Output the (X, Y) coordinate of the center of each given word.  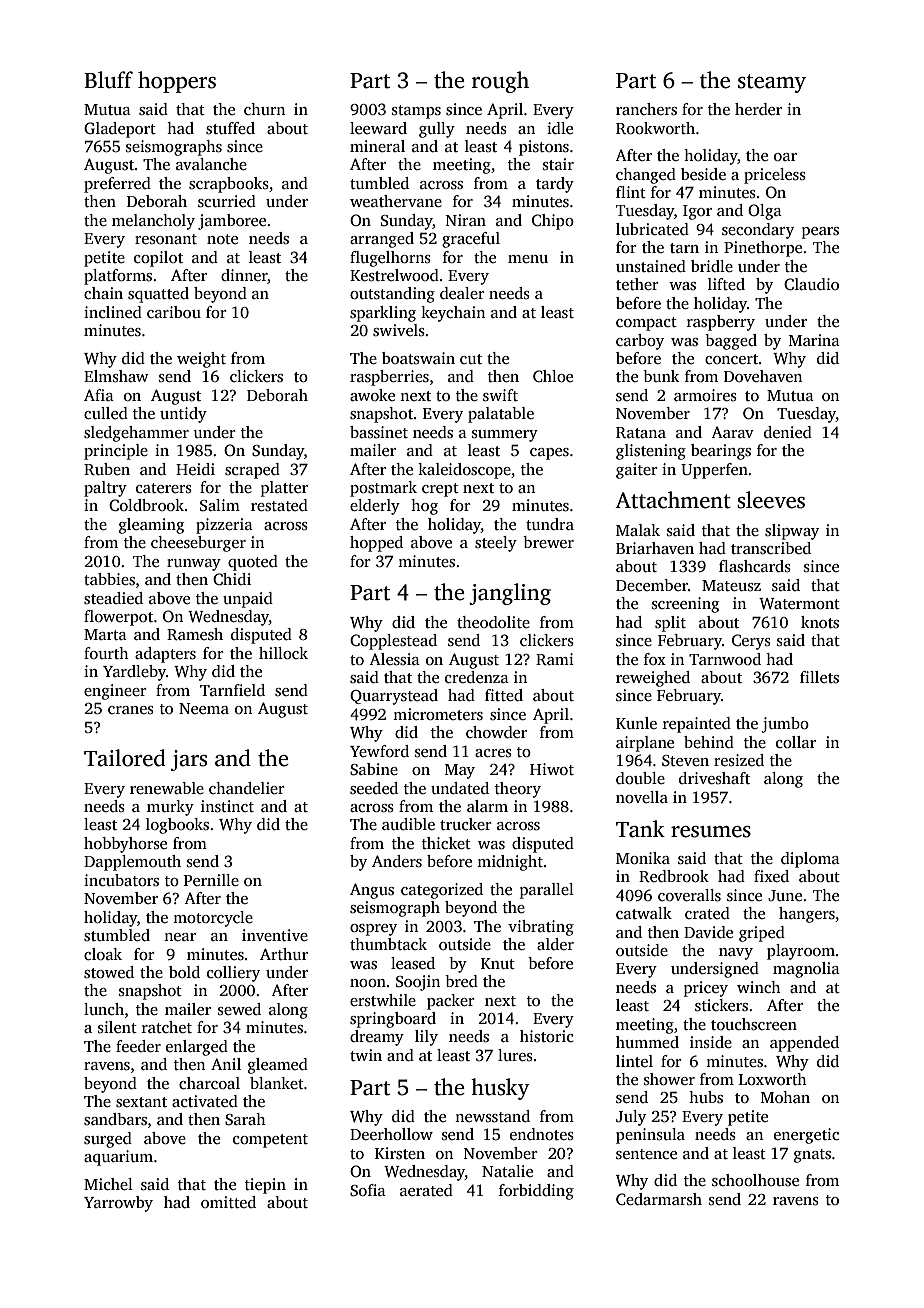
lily (426, 1038)
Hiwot (552, 769)
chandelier (247, 788)
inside (711, 1042)
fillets (819, 677)
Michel (108, 1184)
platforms (118, 277)
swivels (399, 330)
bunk (661, 376)
